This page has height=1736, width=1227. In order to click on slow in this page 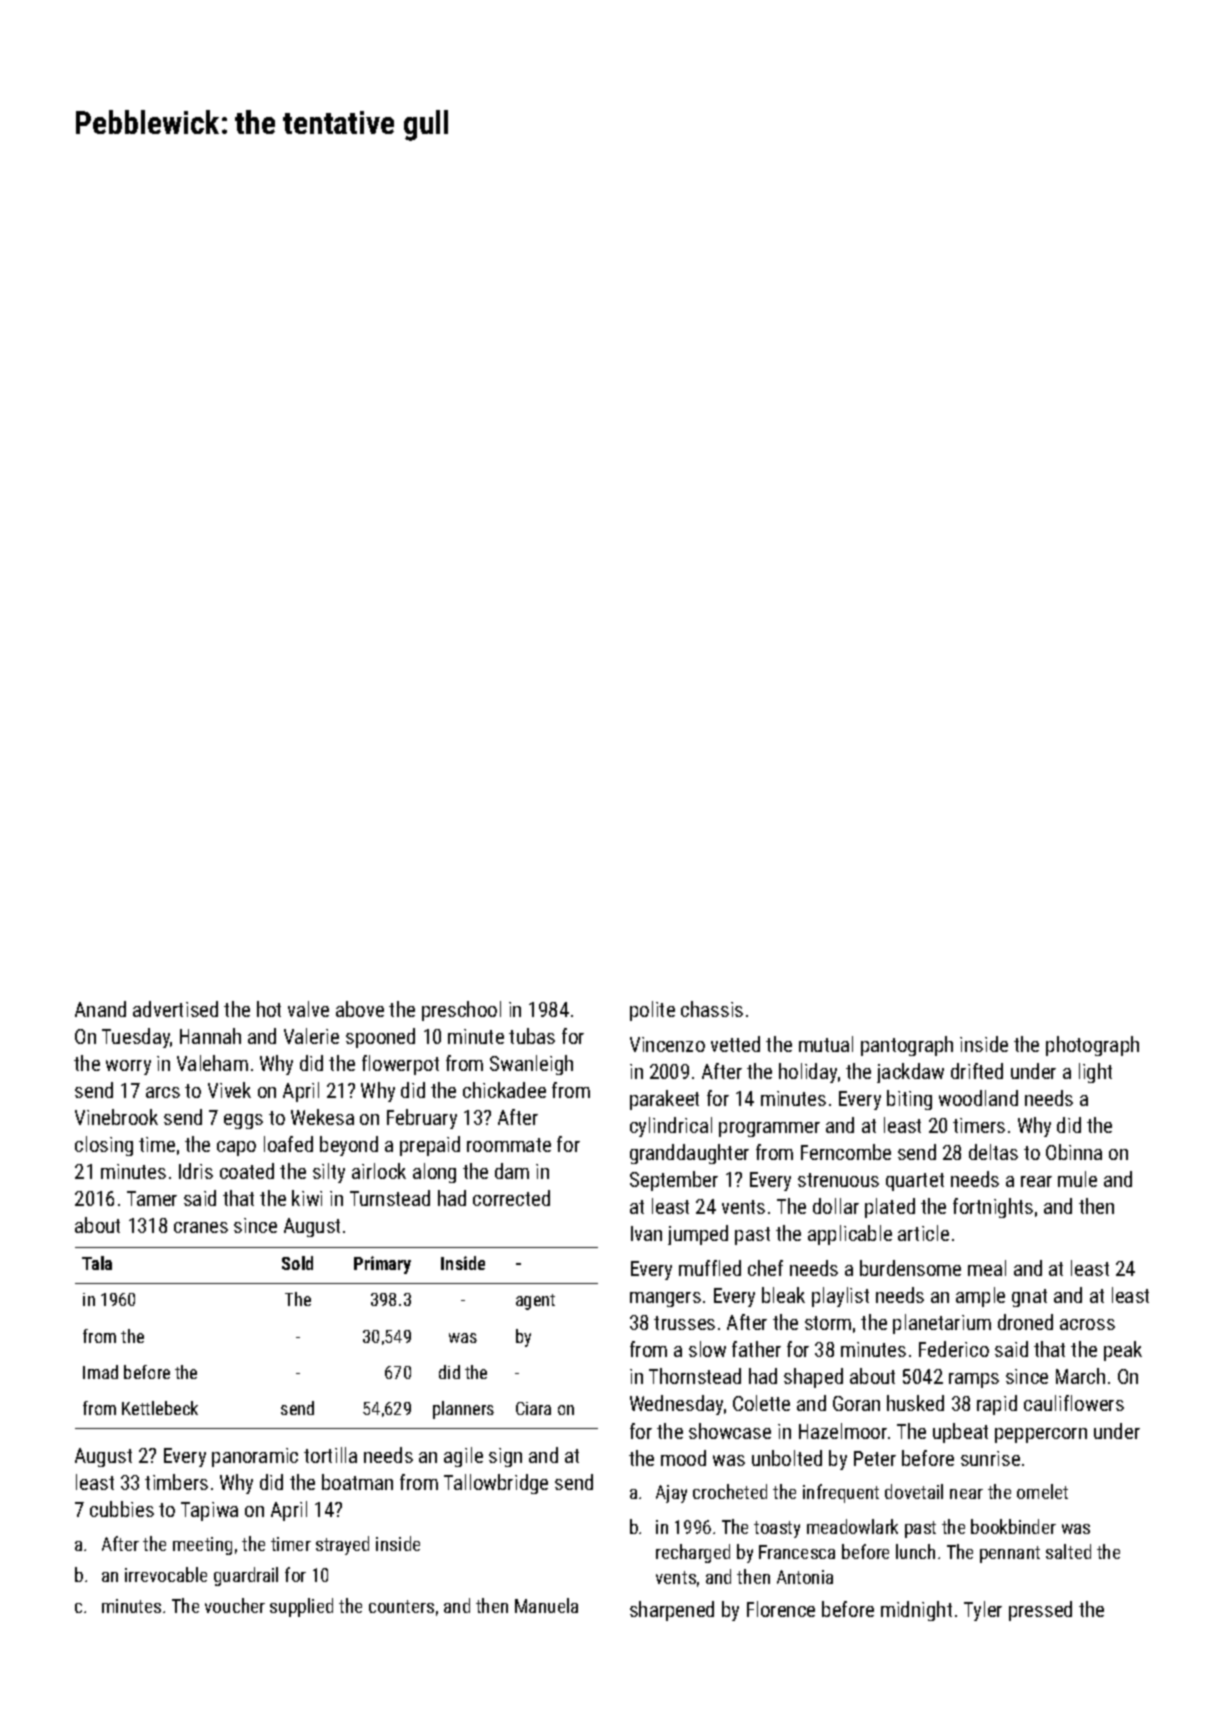, I will do `click(707, 1349)`.
